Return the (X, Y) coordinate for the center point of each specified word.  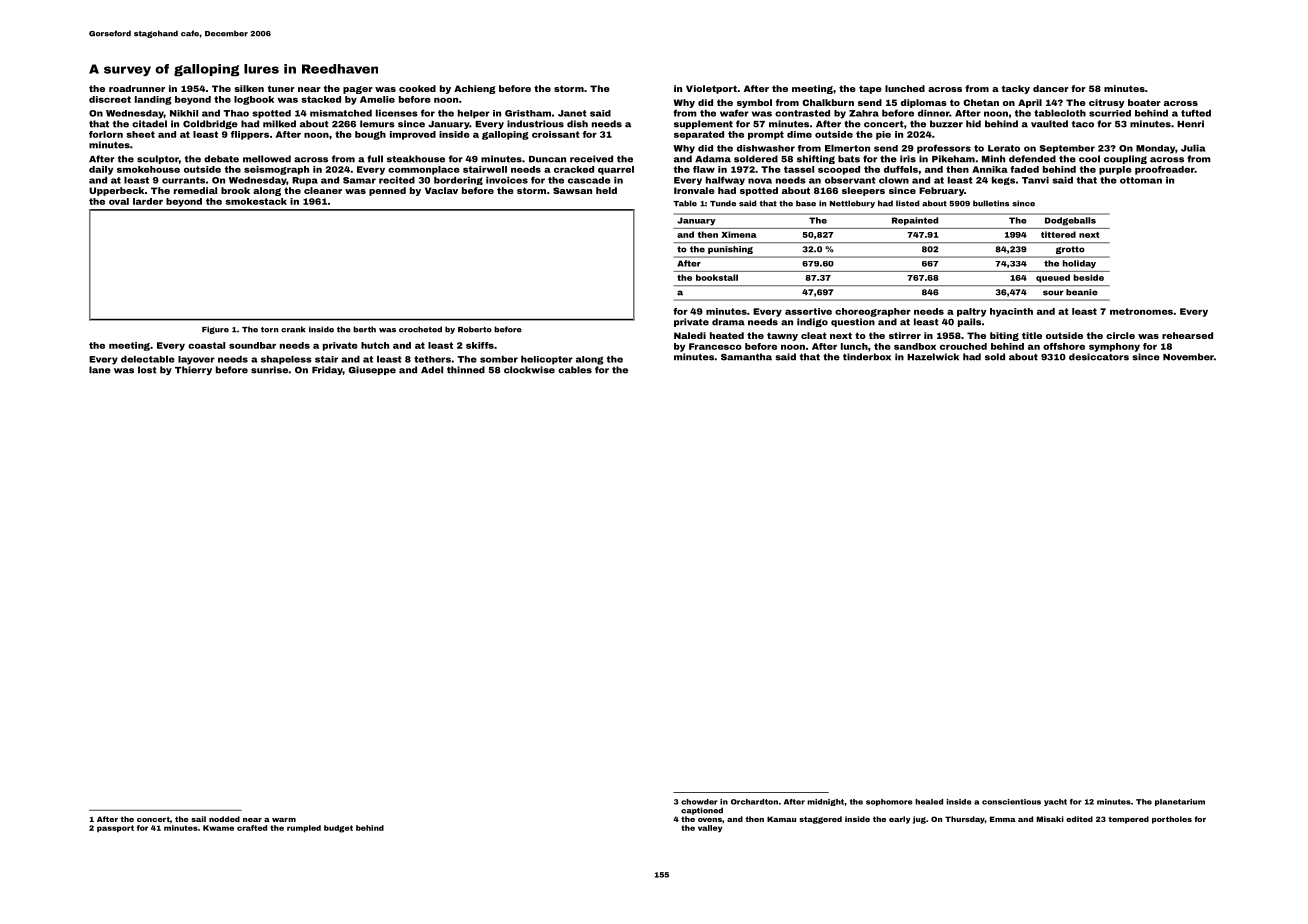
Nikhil (184, 113)
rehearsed (1187, 335)
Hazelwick (933, 357)
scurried (1110, 113)
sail (198, 819)
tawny (782, 336)
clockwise (529, 370)
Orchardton (754, 802)
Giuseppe (372, 370)
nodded (224, 819)
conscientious (1011, 802)
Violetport (711, 89)
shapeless (286, 360)
